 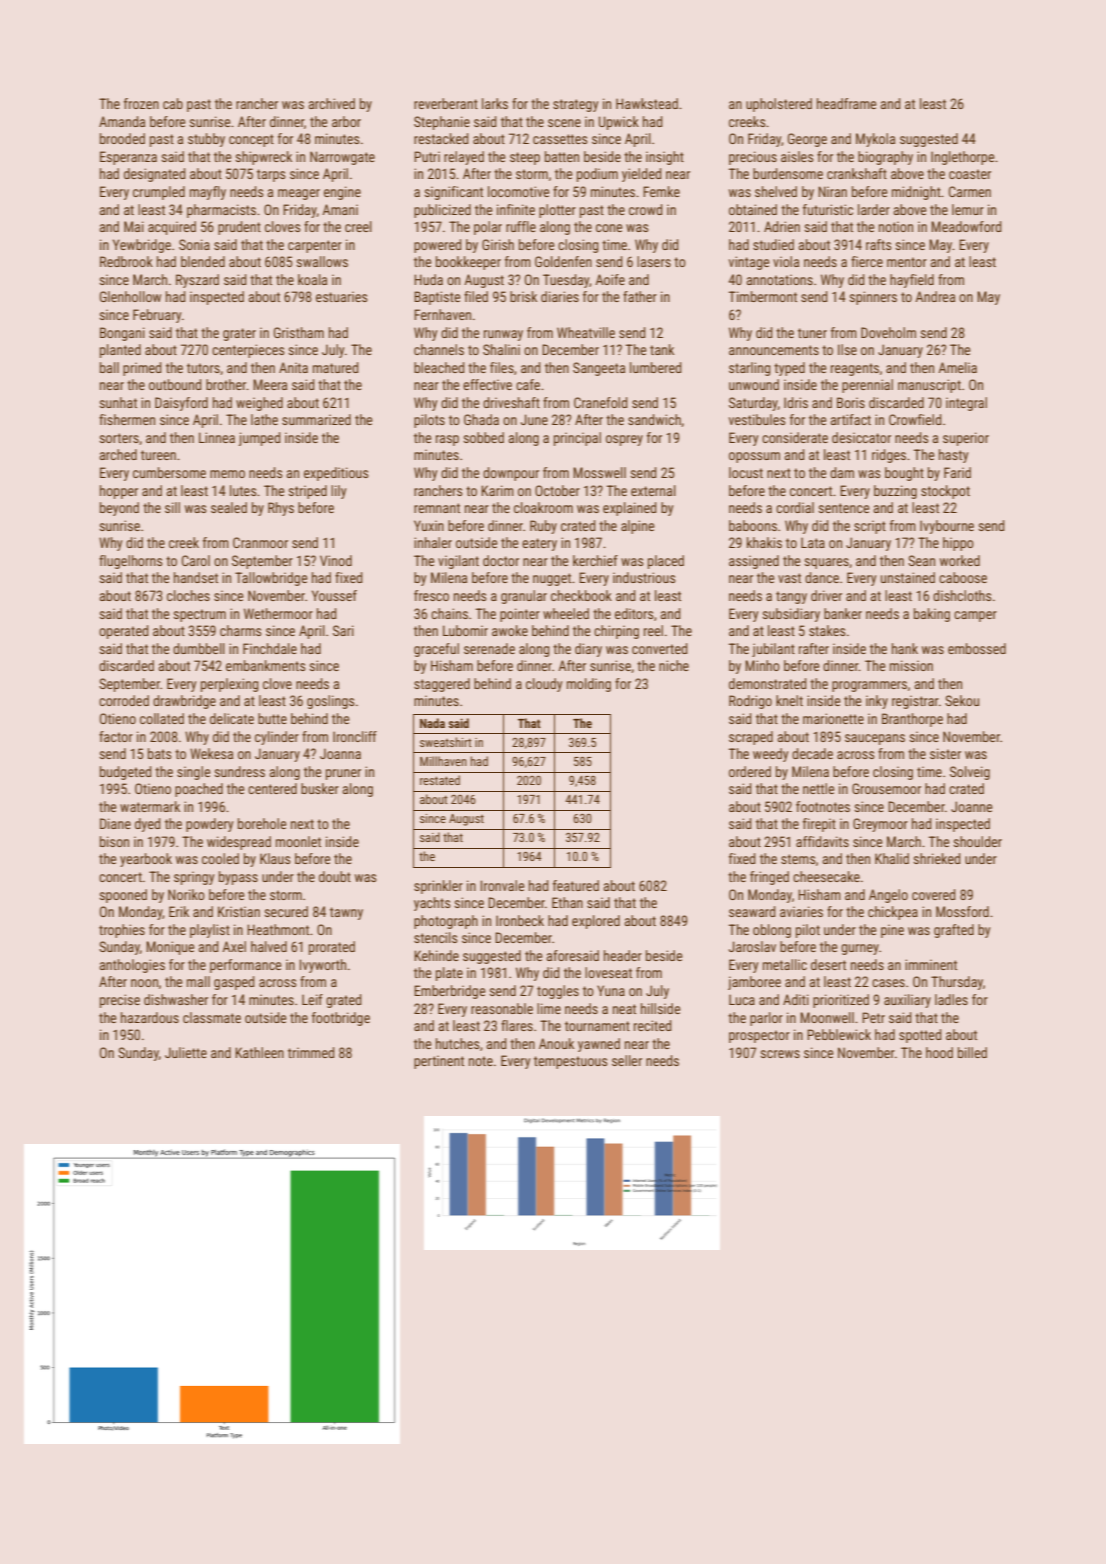 I want to click on Cranefold, so click(x=601, y=402).
